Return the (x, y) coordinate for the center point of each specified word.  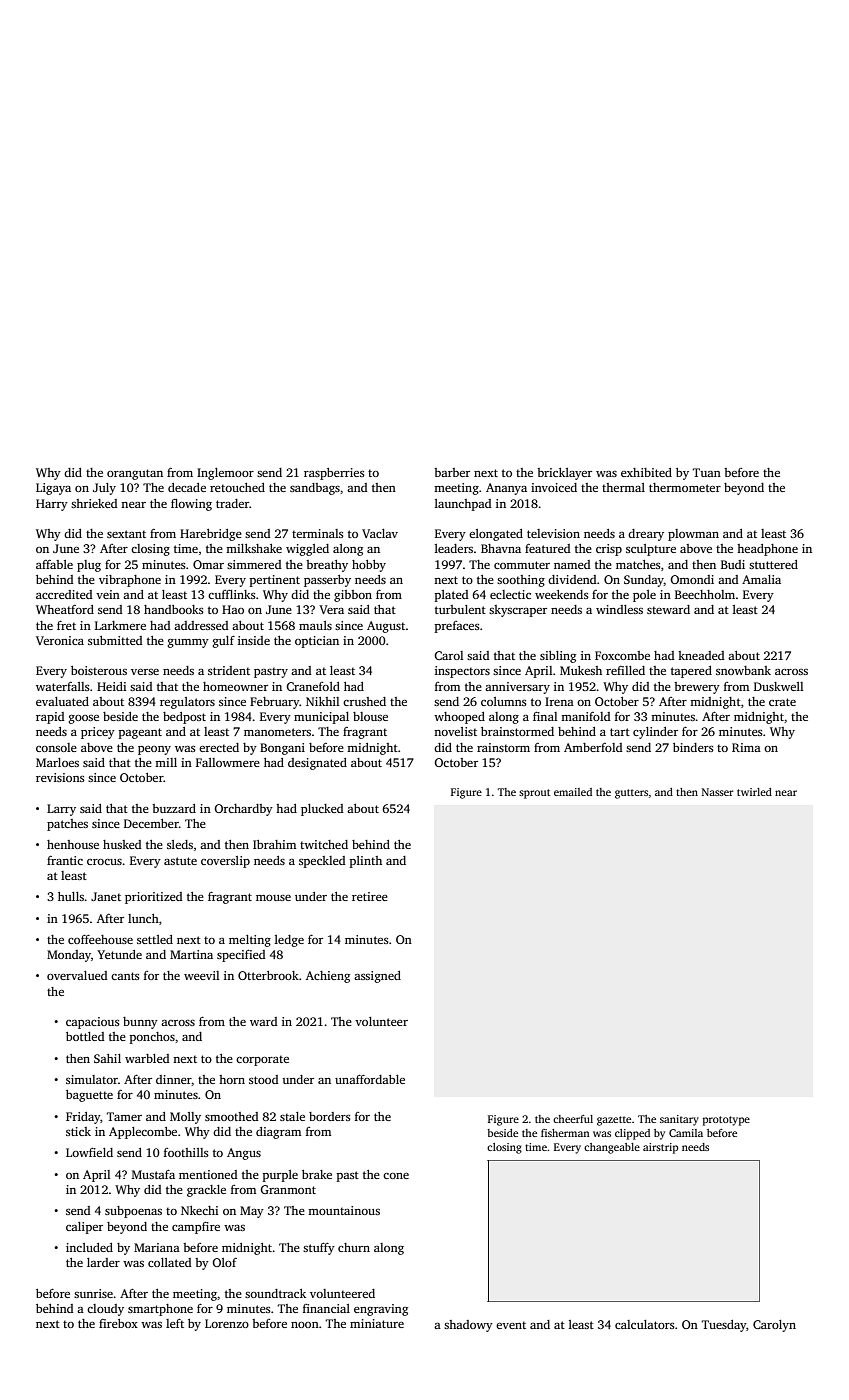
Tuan (707, 472)
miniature (377, 1323)
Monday (69, 956)
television (553, 533)
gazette (614, 1121)
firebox (118, 1323)
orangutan (135, 474)
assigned (377, 977)
